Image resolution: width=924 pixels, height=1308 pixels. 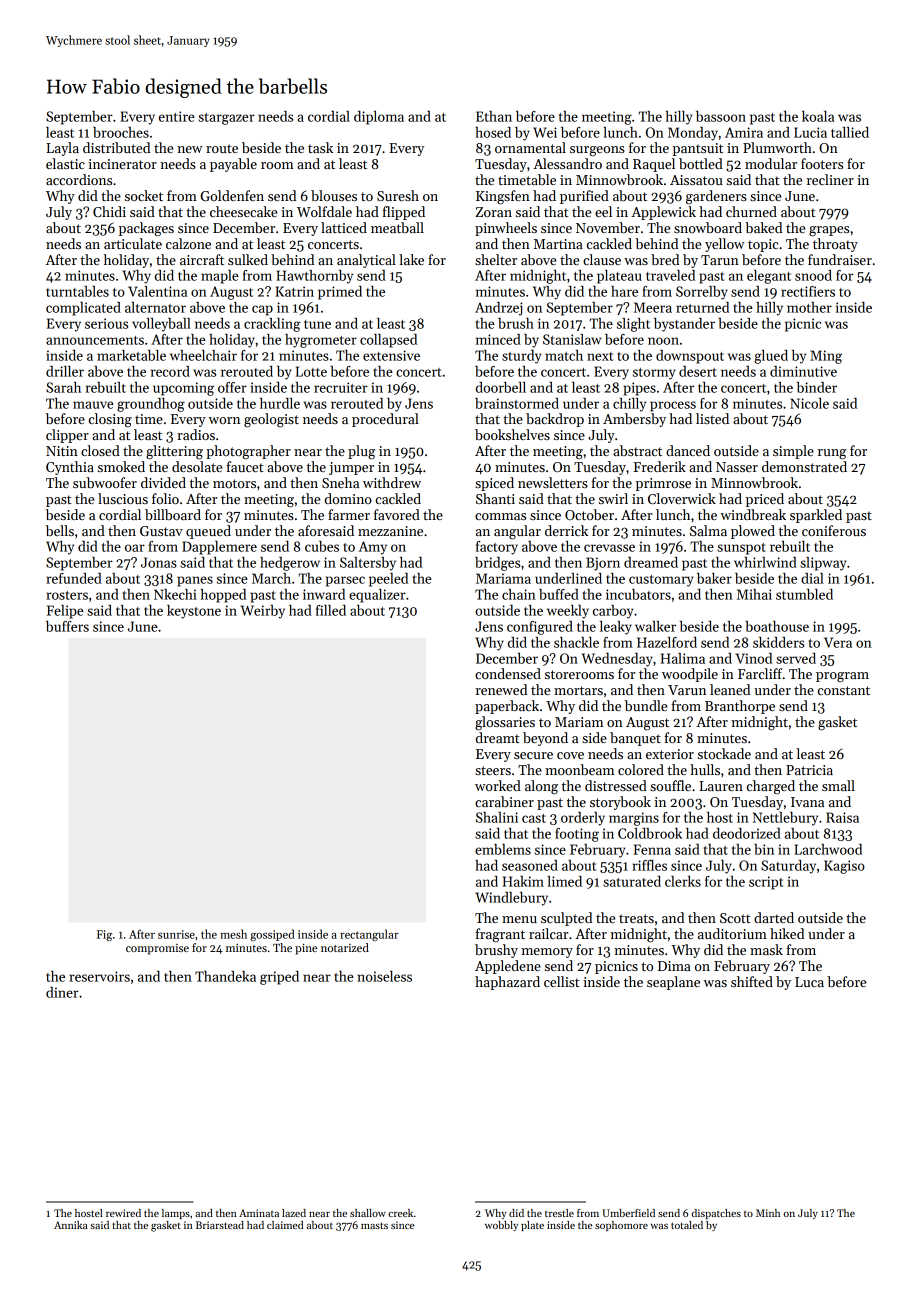 I want to click on mother, so click(x=809, y=307).
